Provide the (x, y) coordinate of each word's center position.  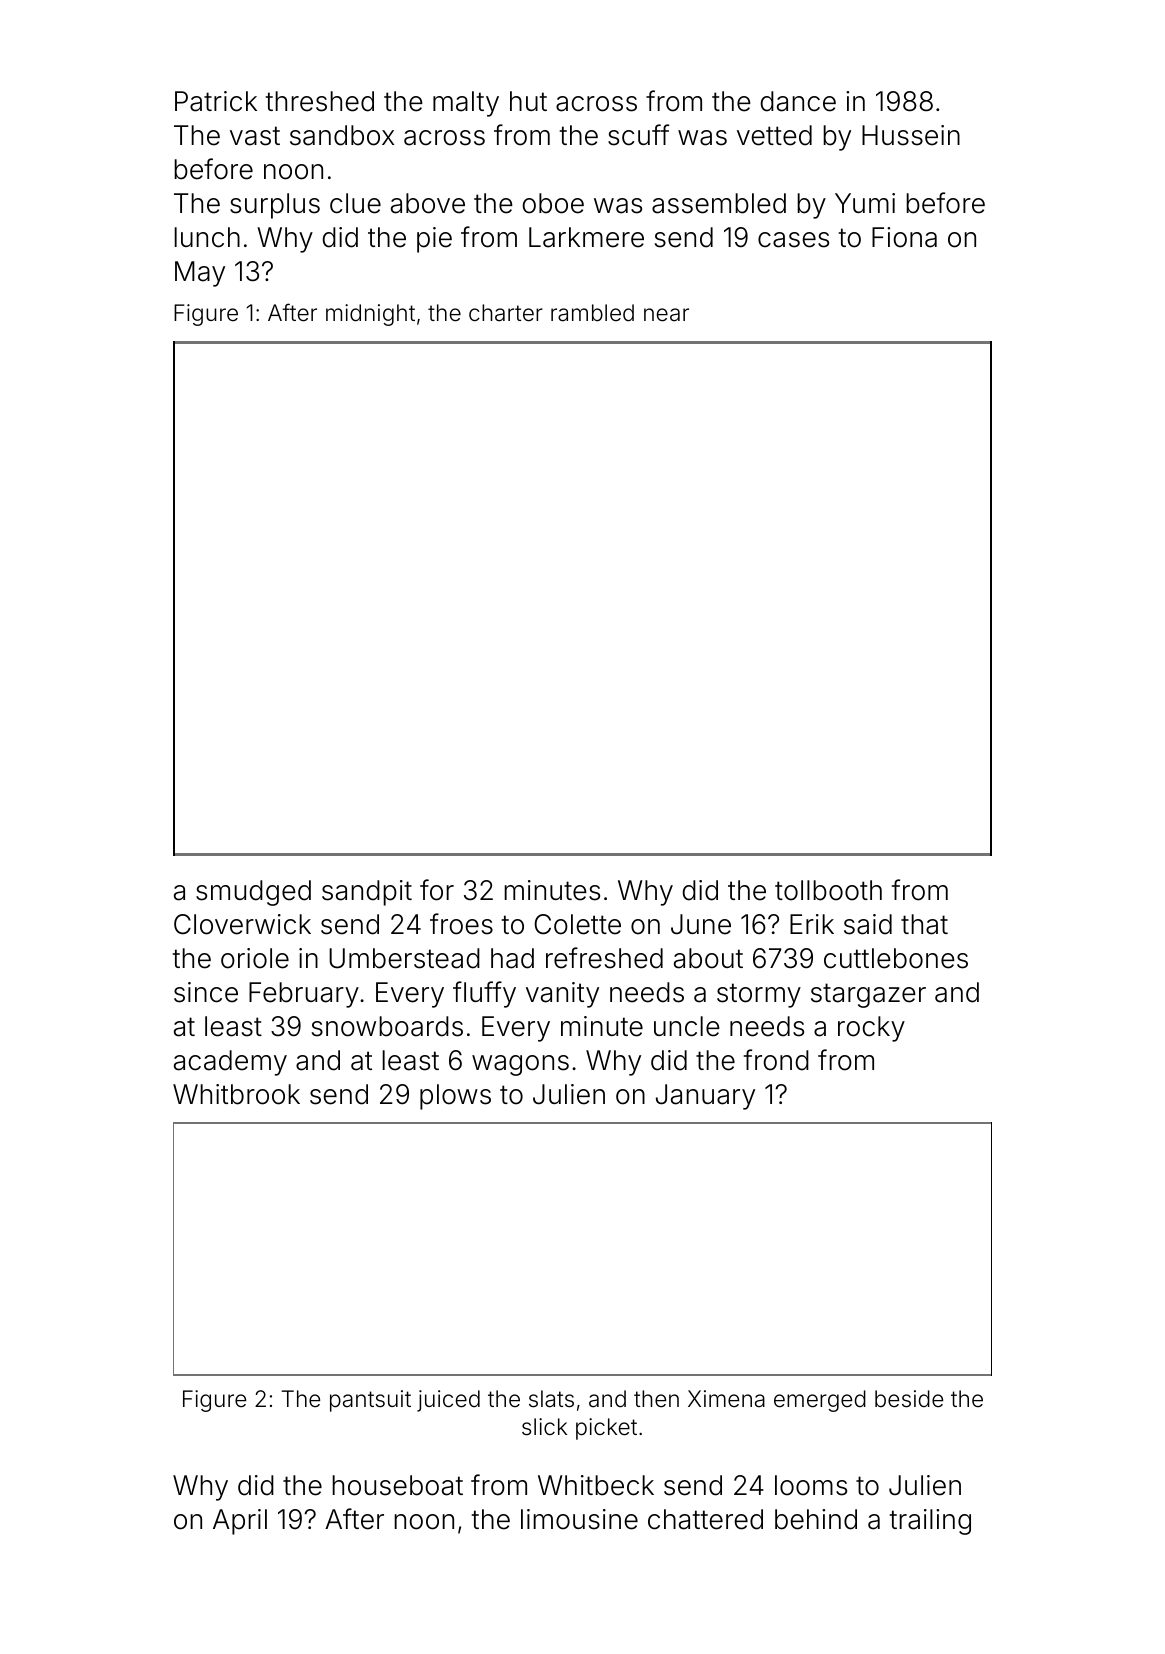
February (304, 995)
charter (506, 313)
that (924, 924)
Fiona (904, 237)
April (240, 1522)
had (512, 958)
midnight (370, 315)
